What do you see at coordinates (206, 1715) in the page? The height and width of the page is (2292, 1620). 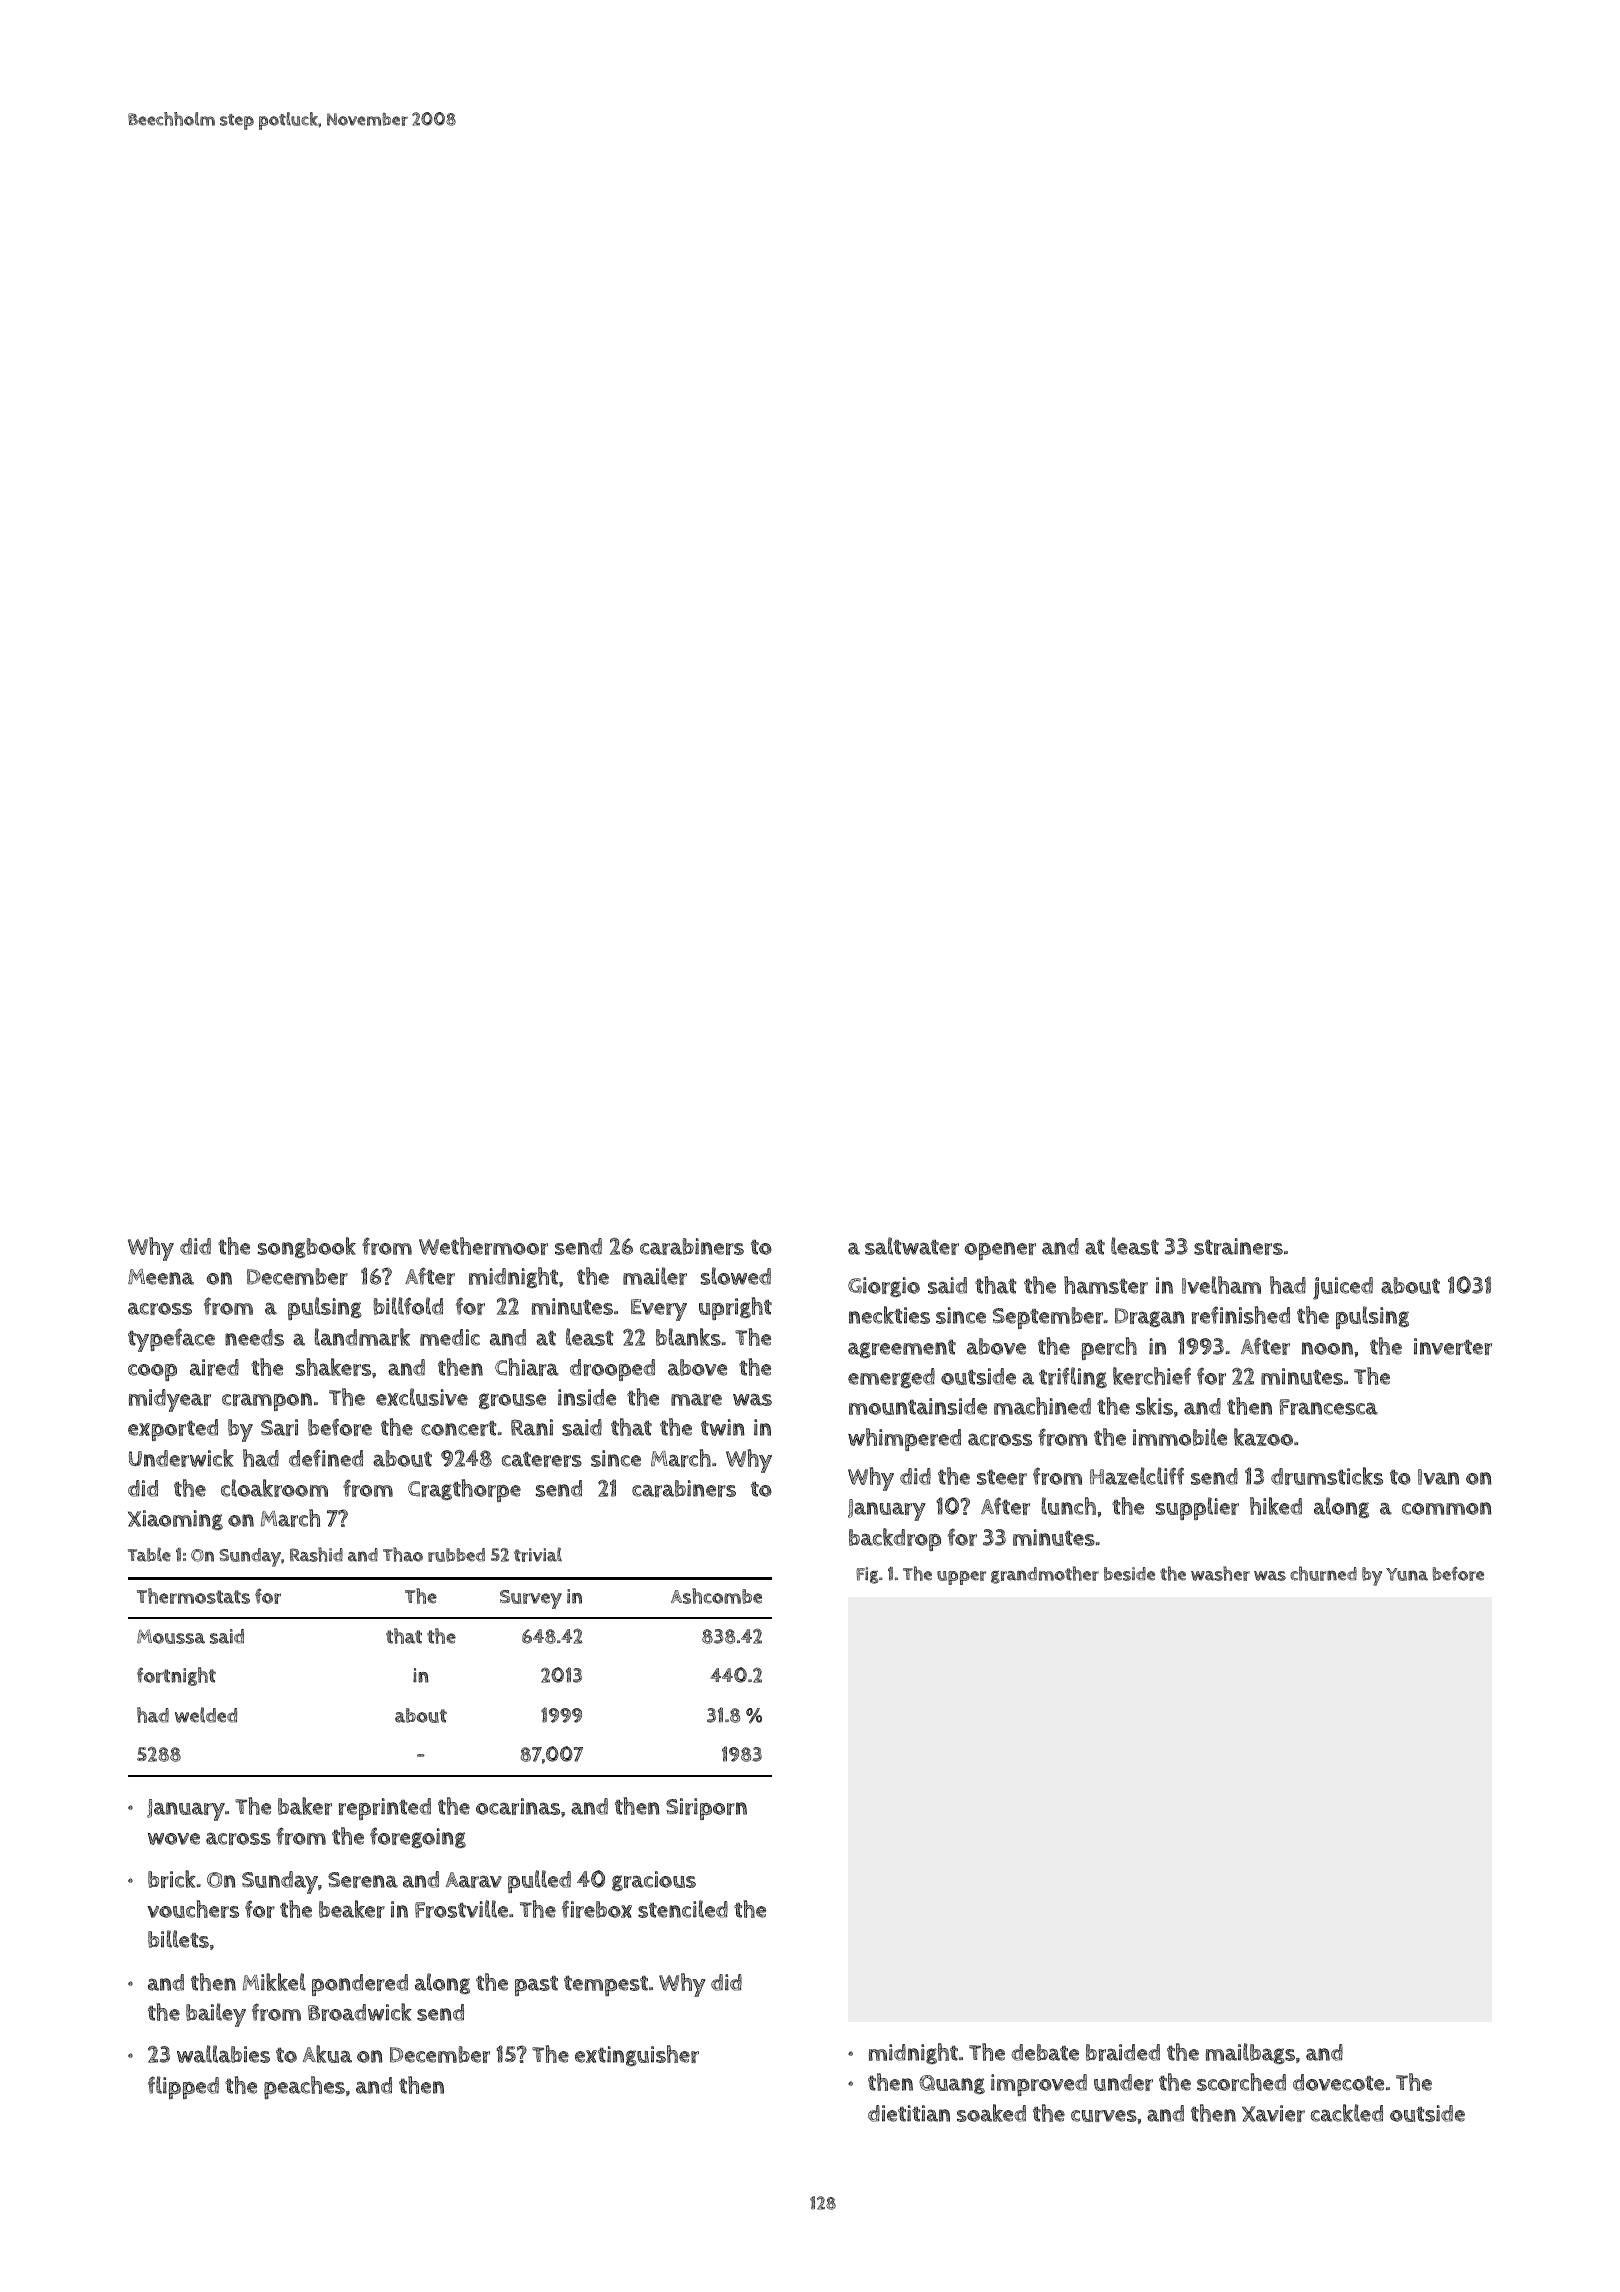 I see `welded` at bounding box center [206, 1715].
